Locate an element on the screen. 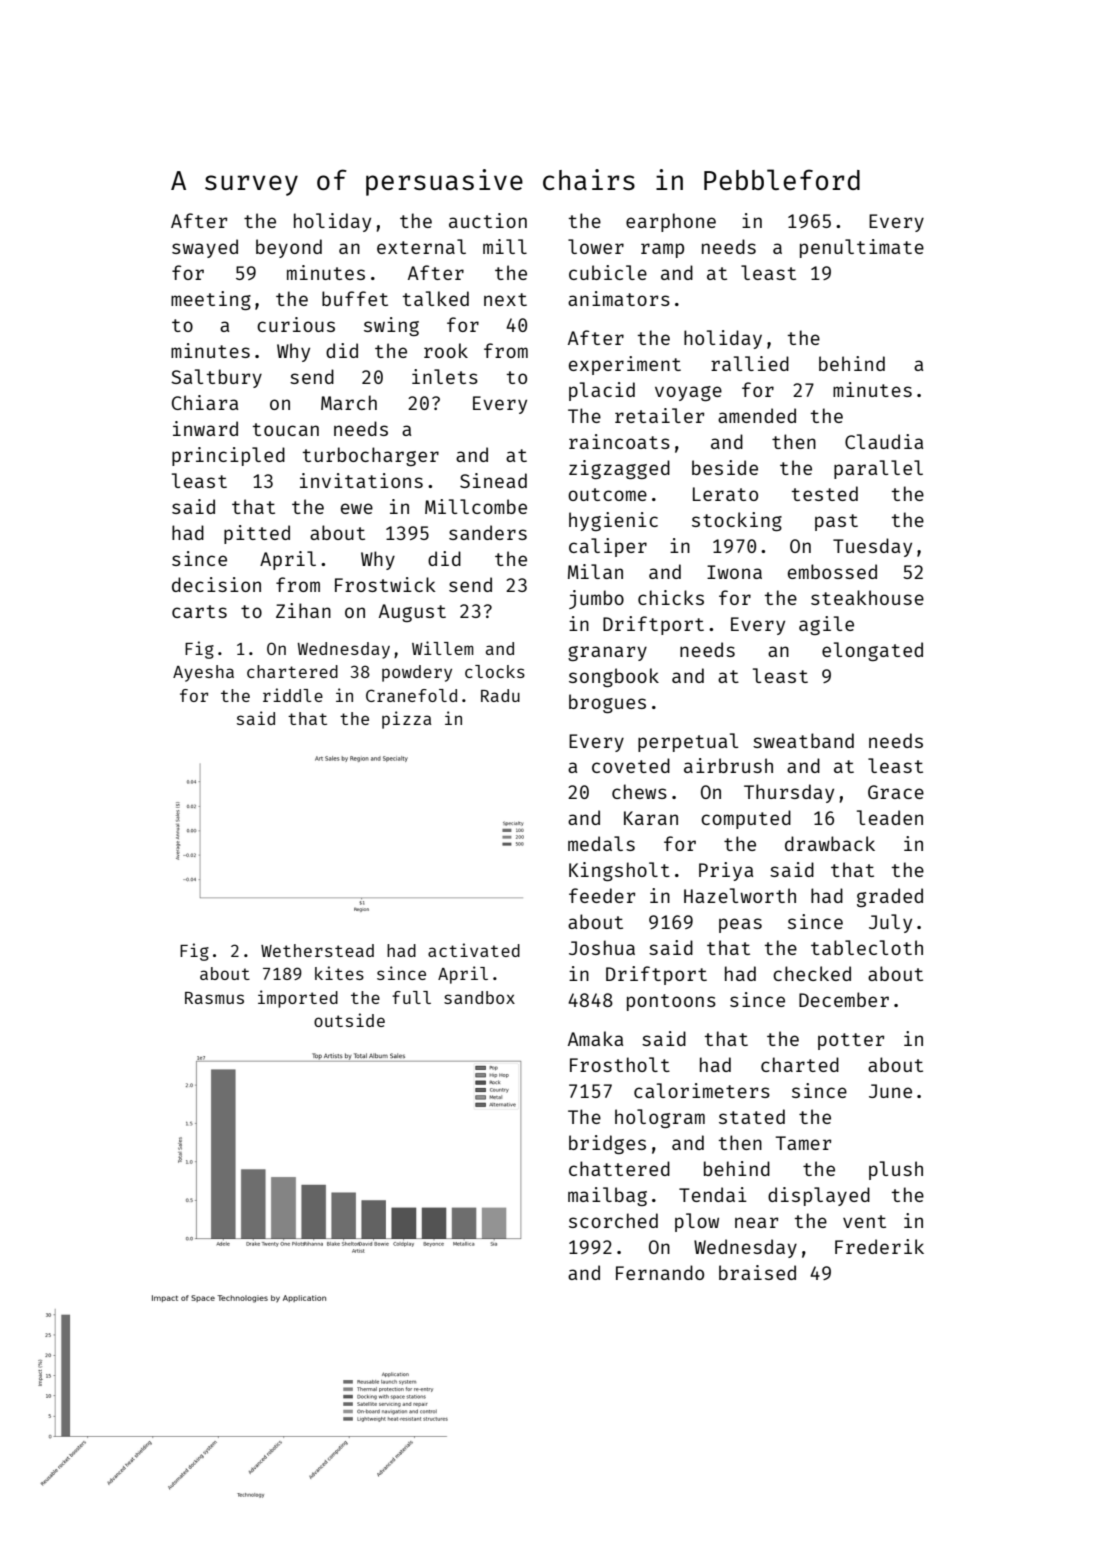  riddle is located at coordinates (293, 695).
